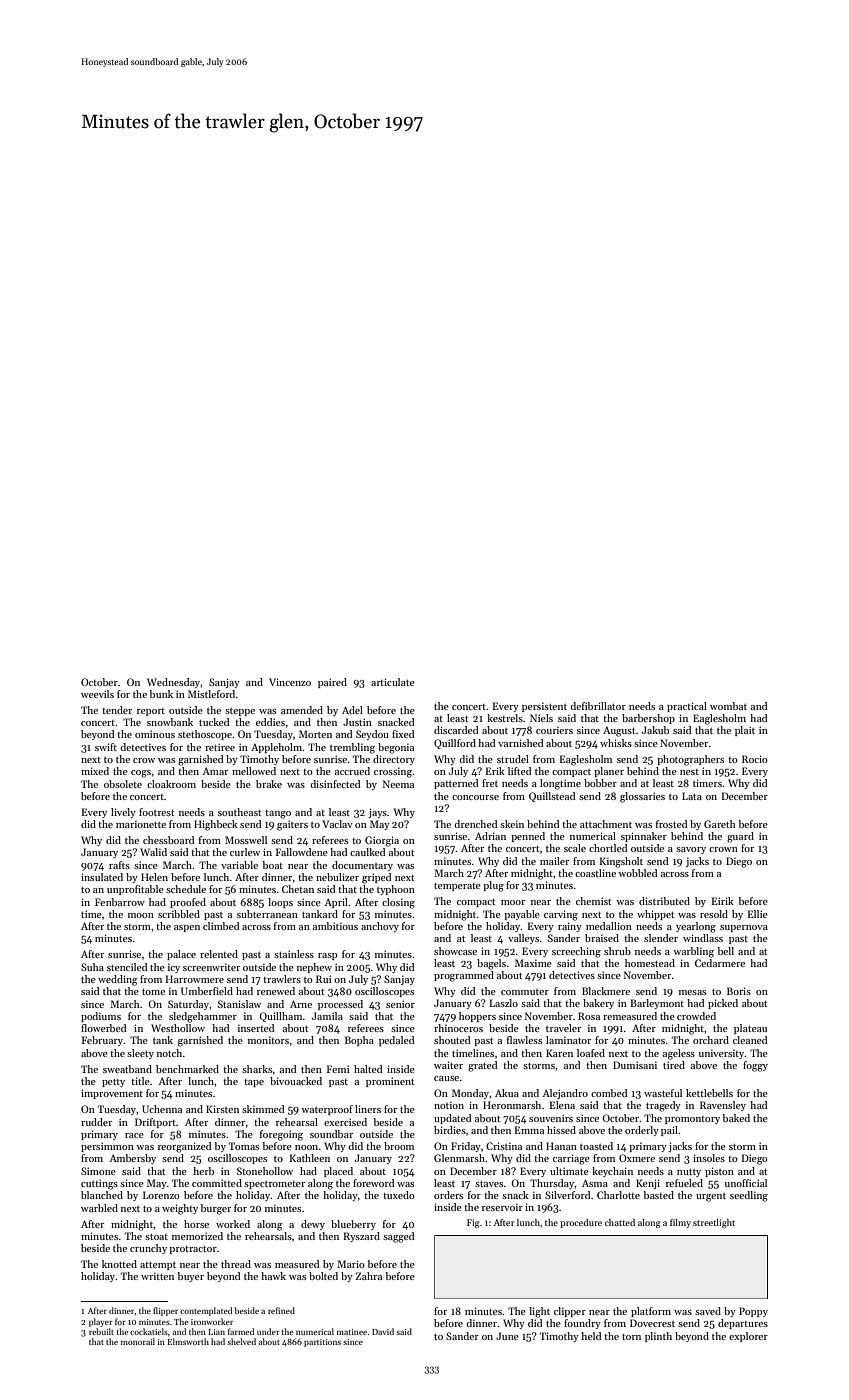  I want to click on Wednesday, so click(173, 683).
